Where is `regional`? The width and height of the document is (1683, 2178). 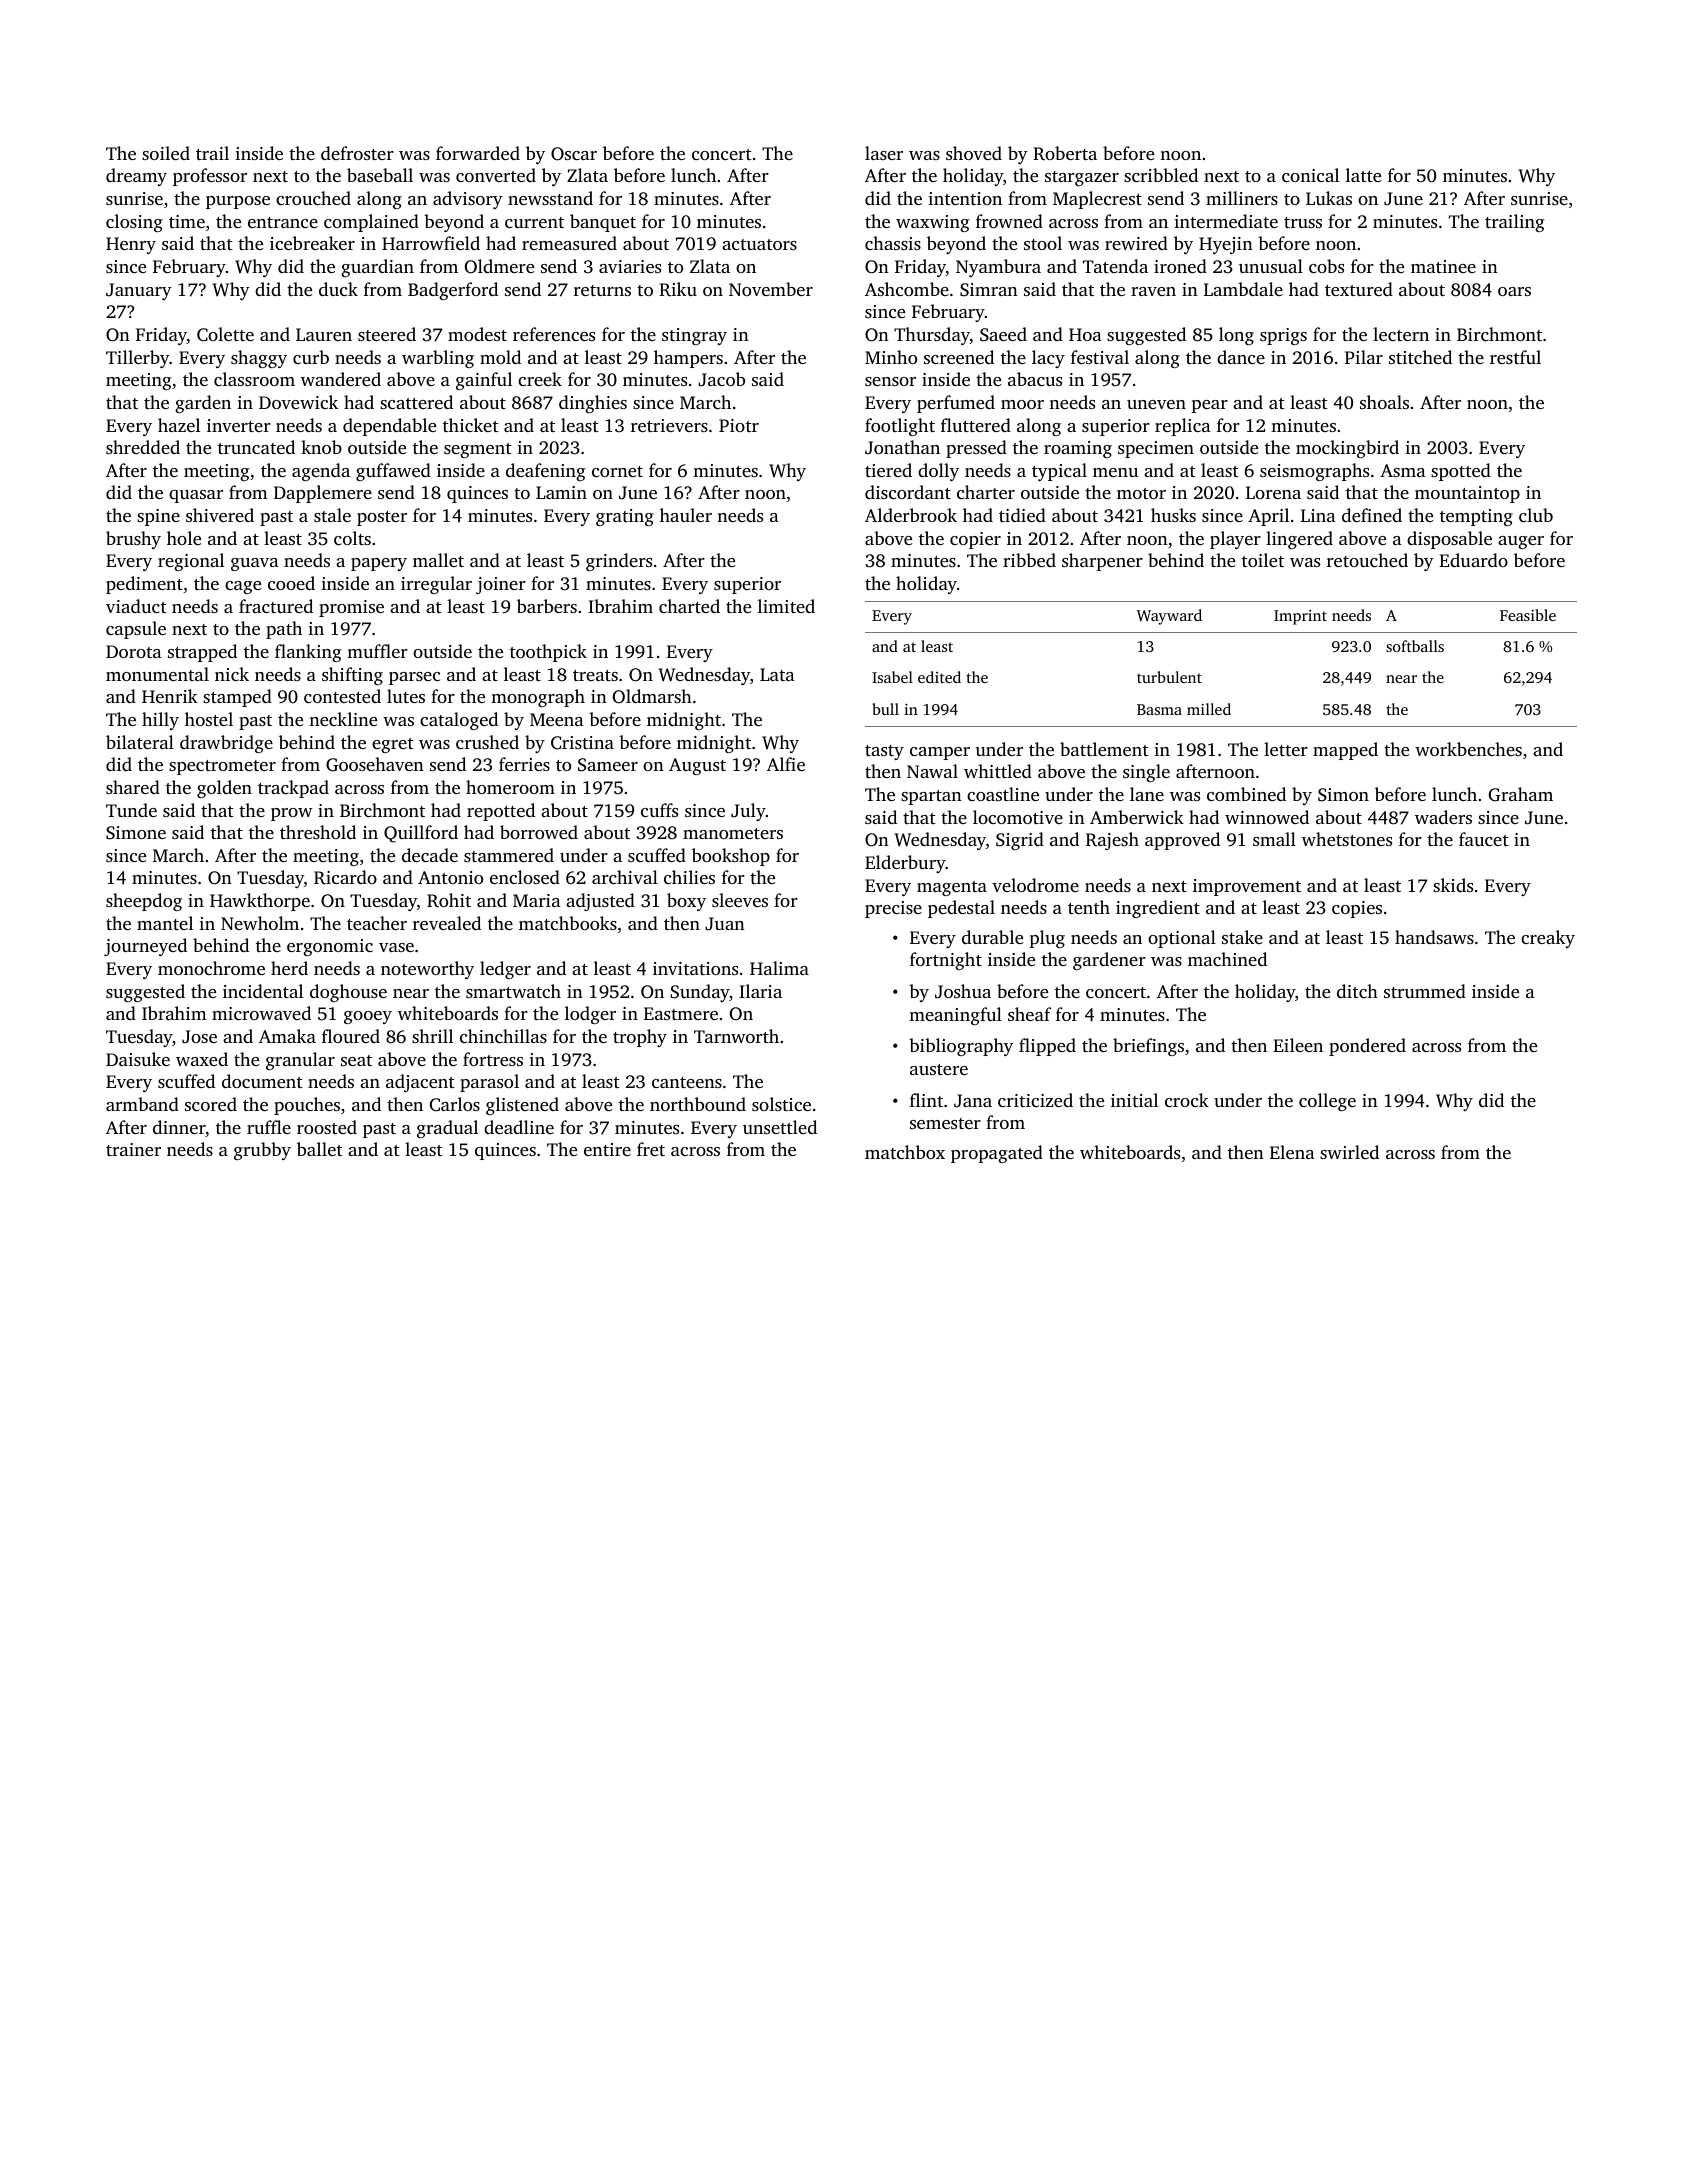 regional is located at coordinates (191, 562).
